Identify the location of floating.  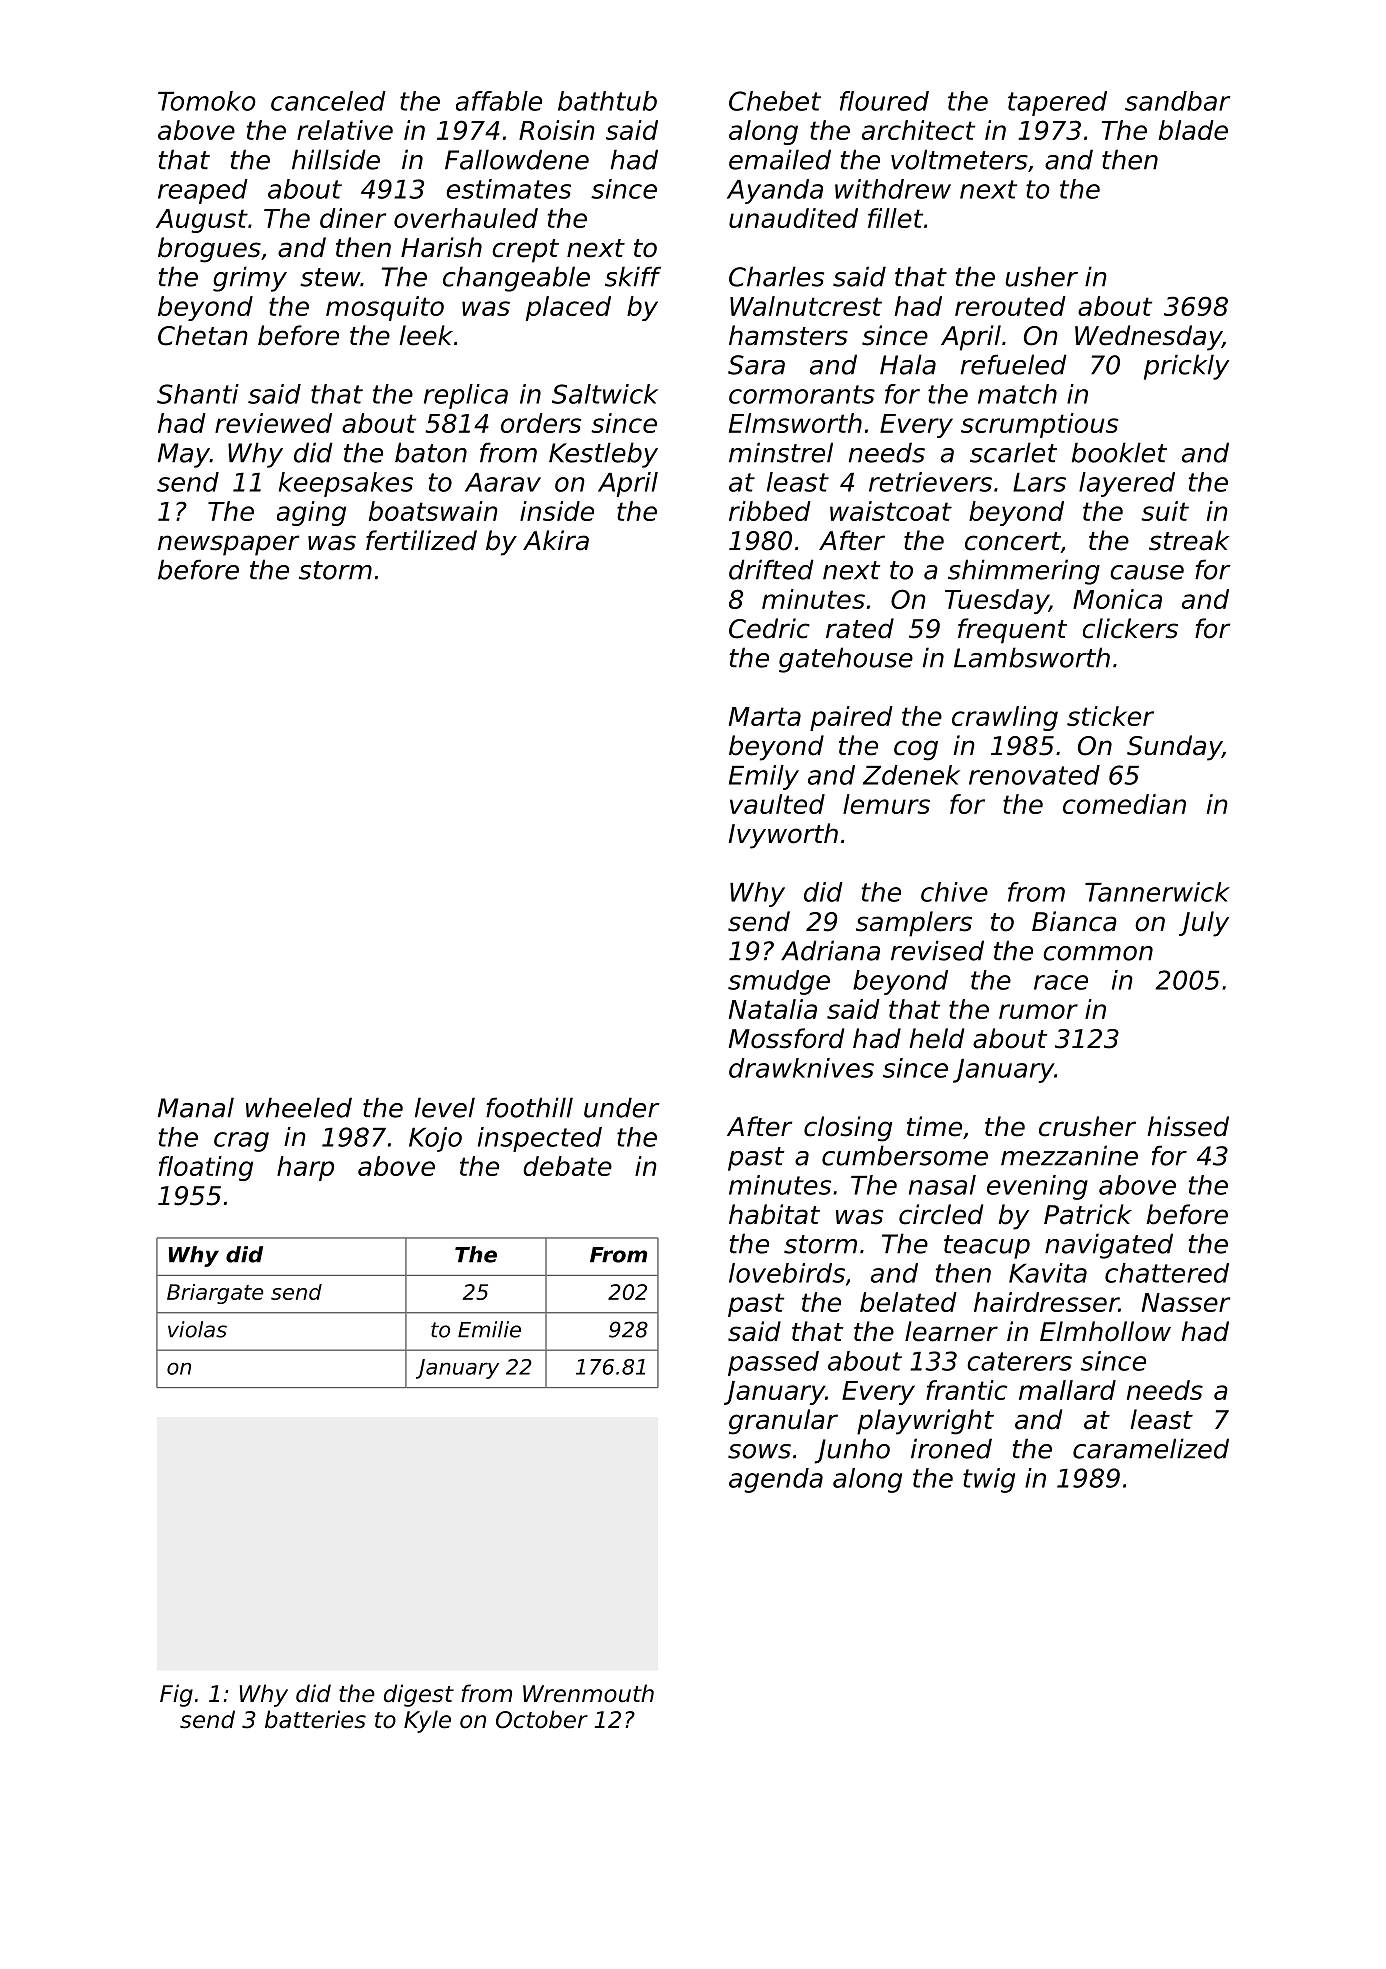
(206, 1168).
